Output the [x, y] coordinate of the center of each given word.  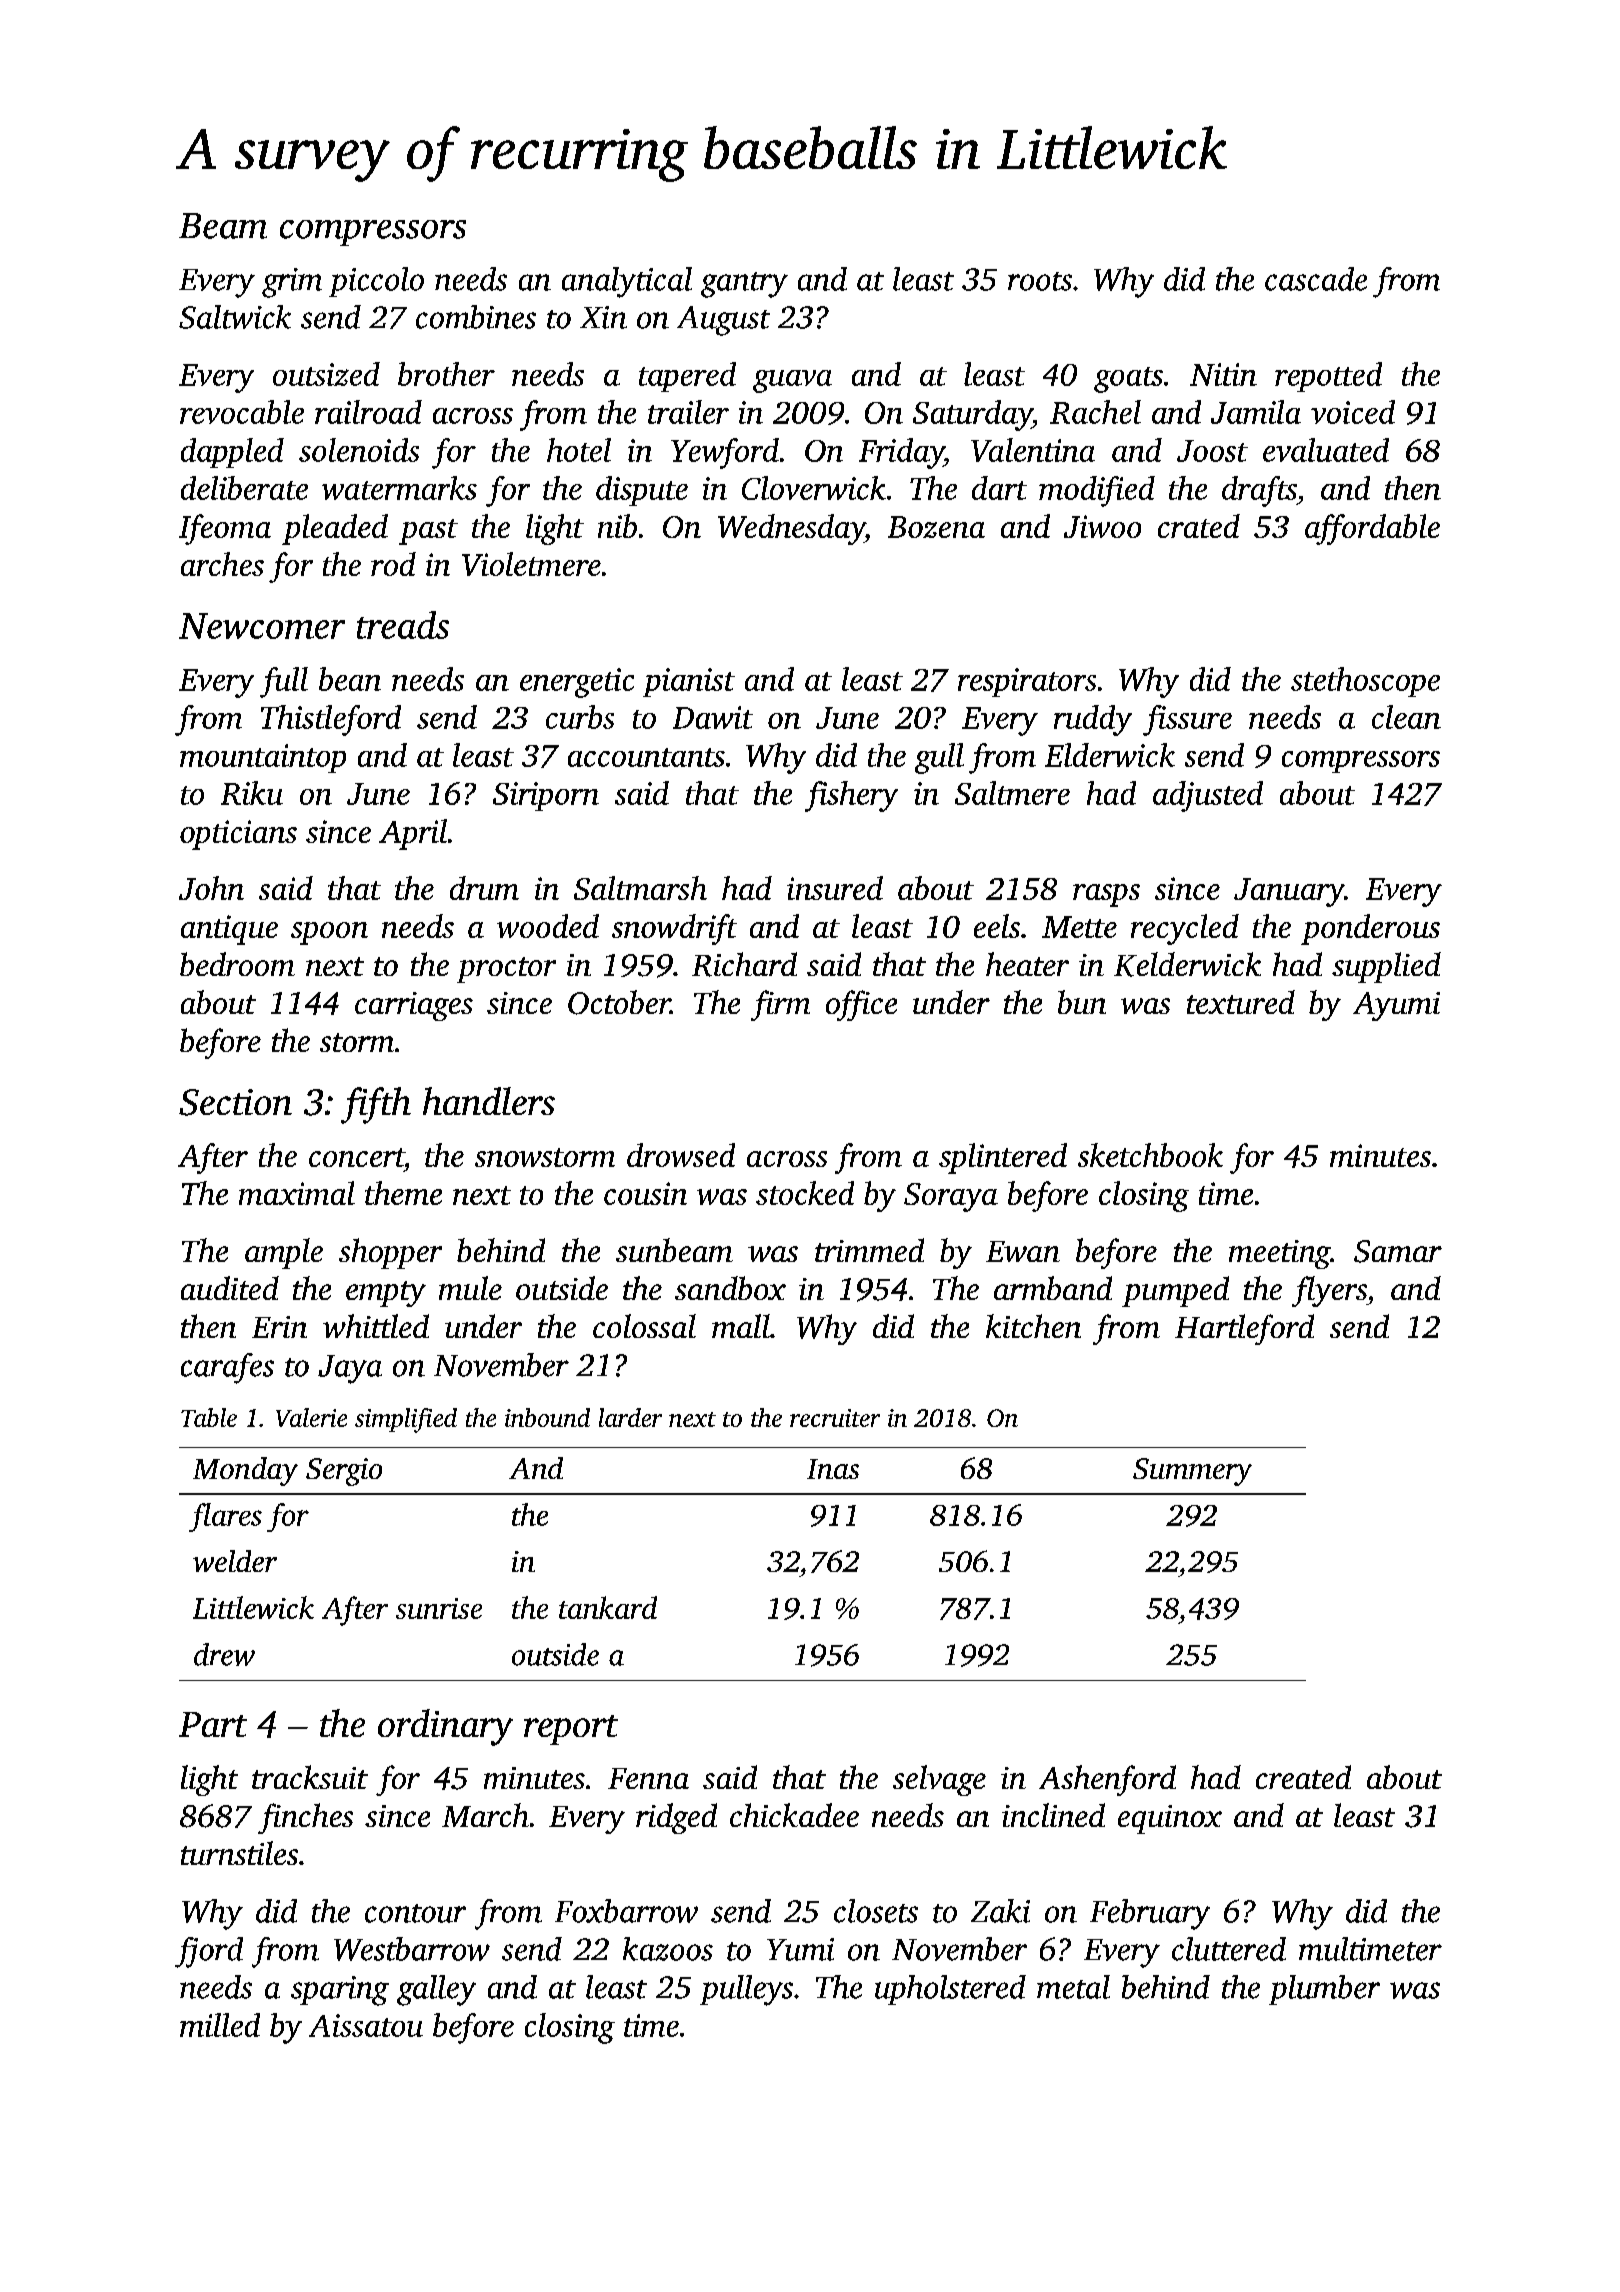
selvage [939, 1780]
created [1303, 1777]
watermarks [399, 488]
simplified [406, 1420]
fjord [209, 1952]
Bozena [936, 527]
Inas [833, 1469]
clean [1406, 717]
